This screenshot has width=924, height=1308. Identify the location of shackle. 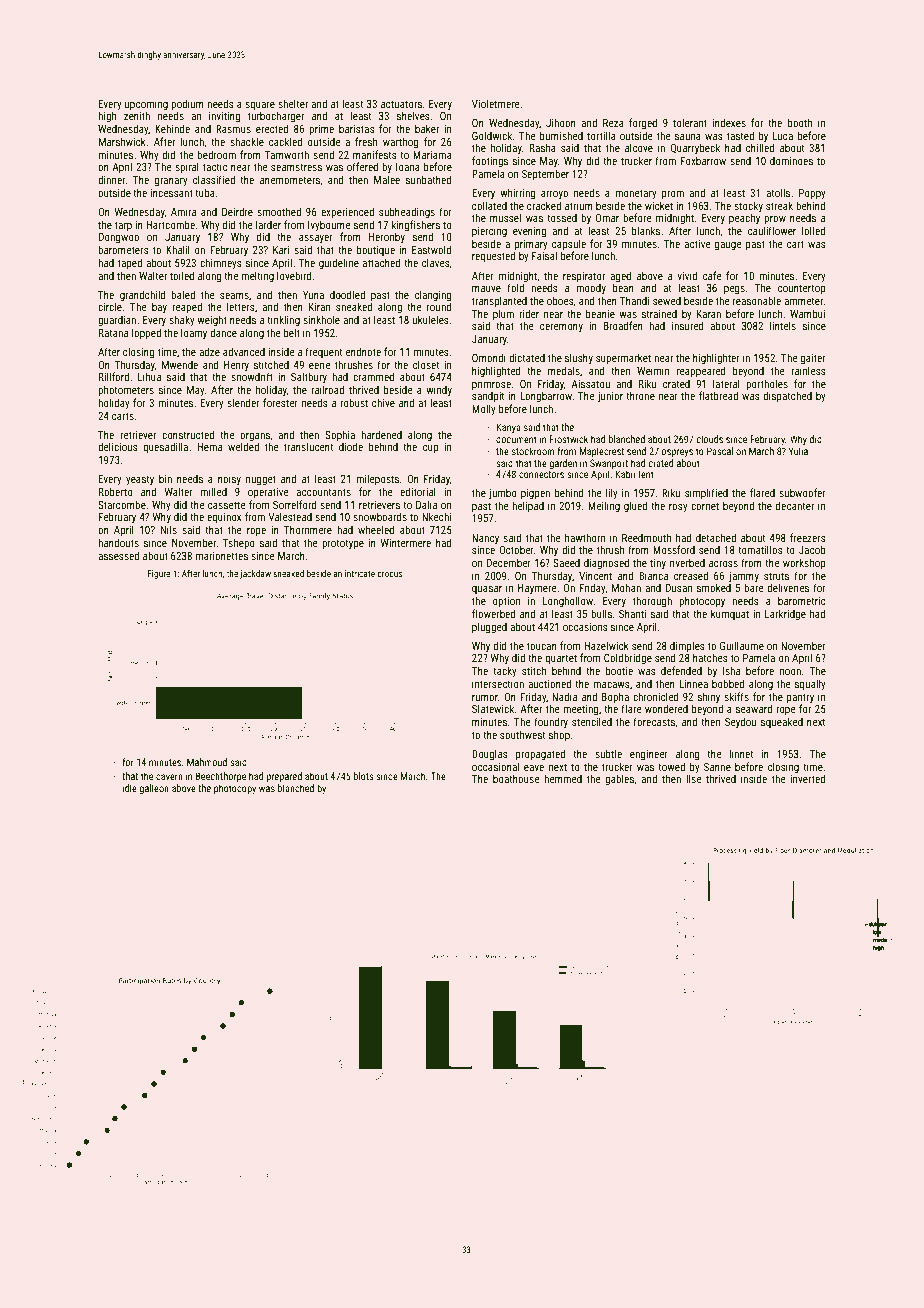
(247, 141).
